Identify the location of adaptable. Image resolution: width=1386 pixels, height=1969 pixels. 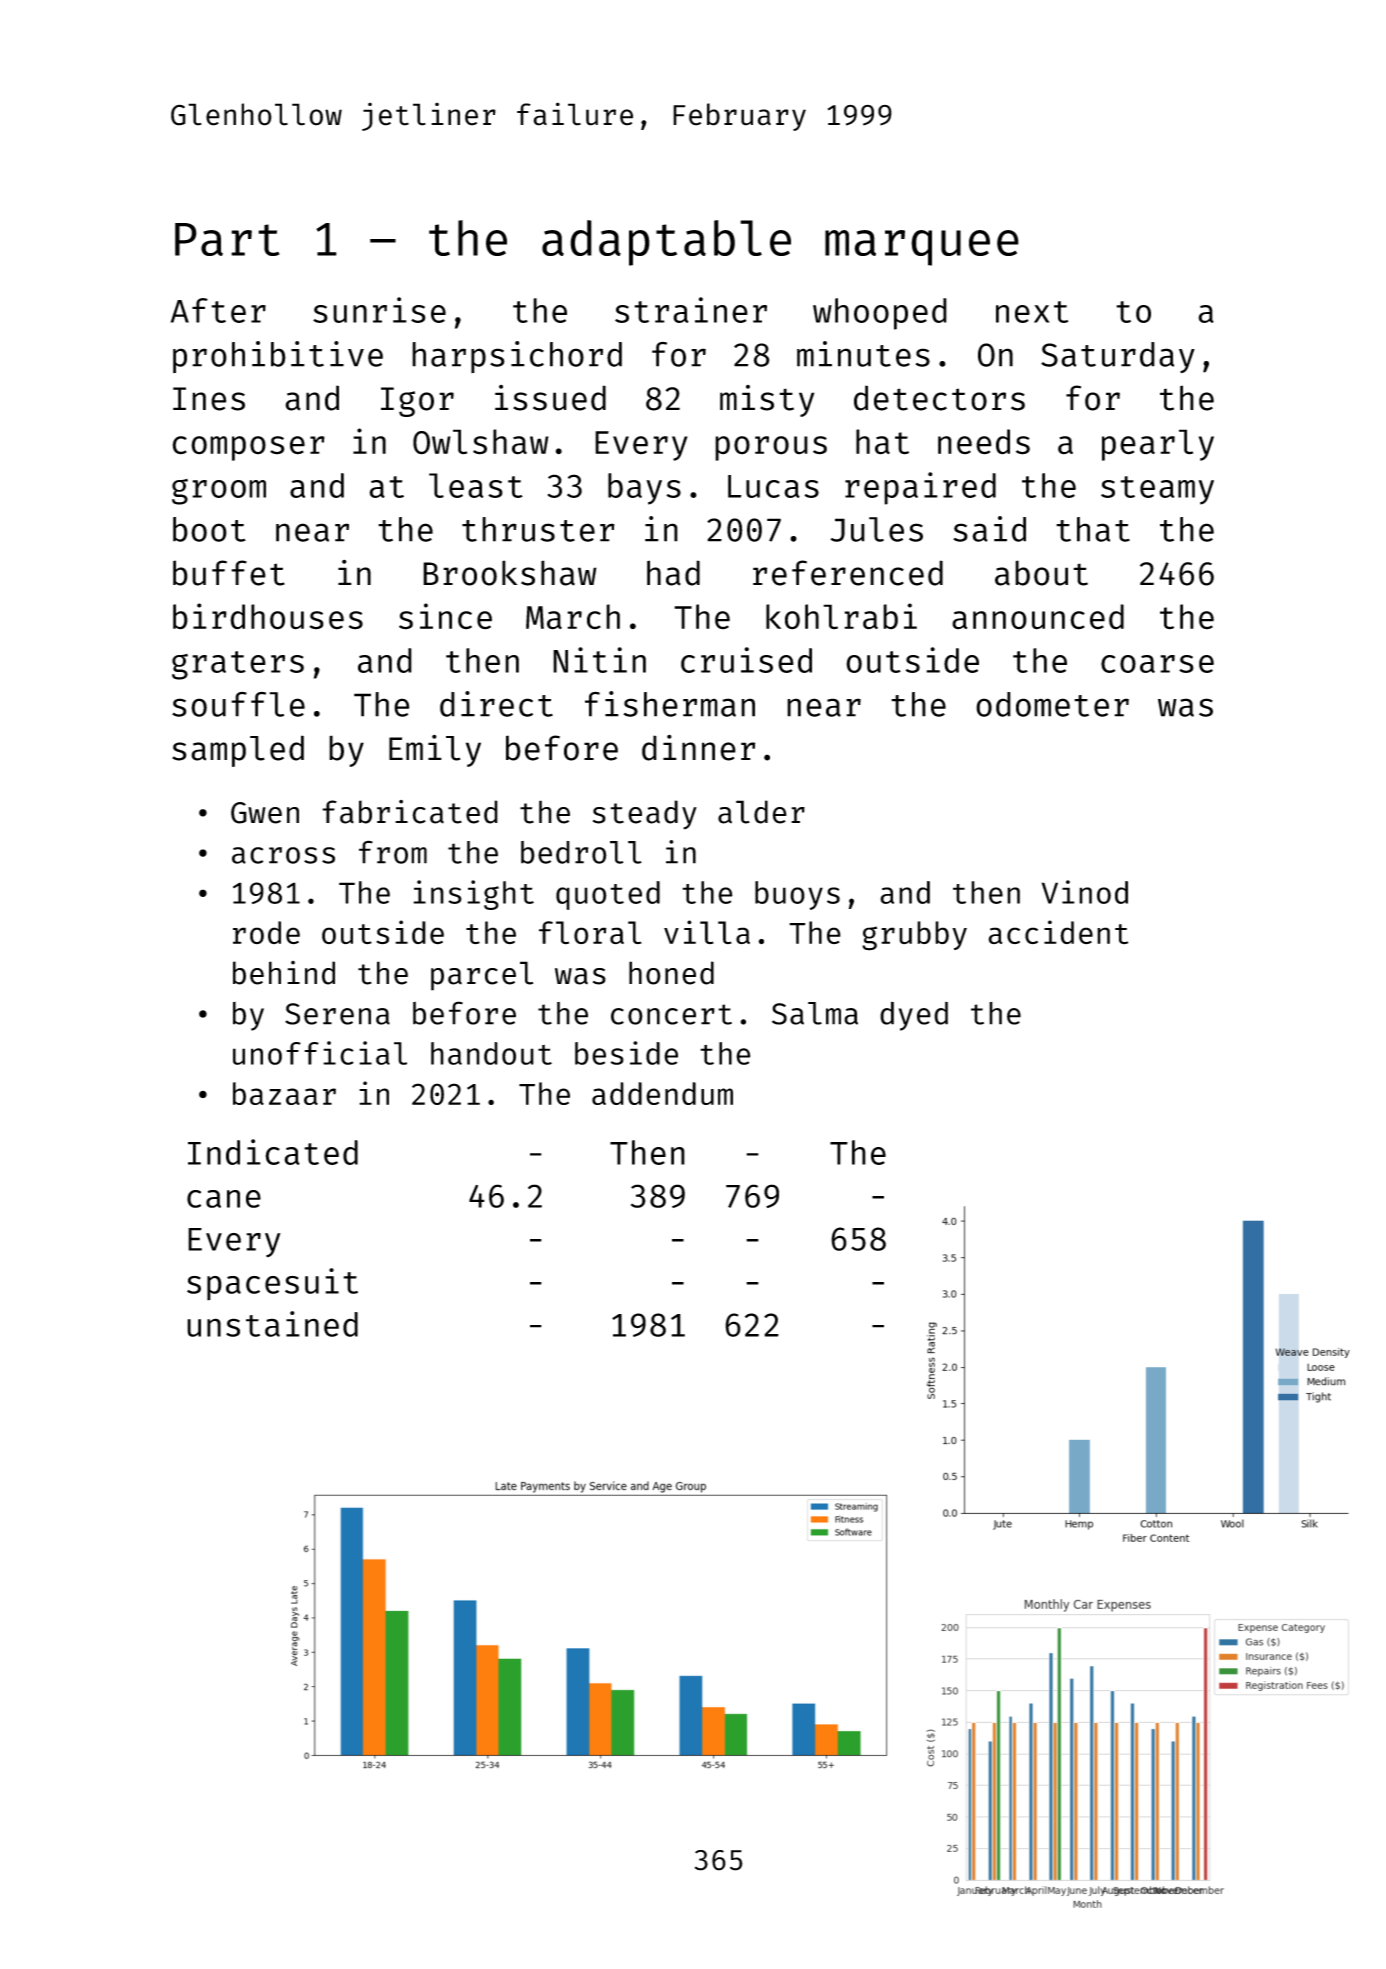
(666, 243).
